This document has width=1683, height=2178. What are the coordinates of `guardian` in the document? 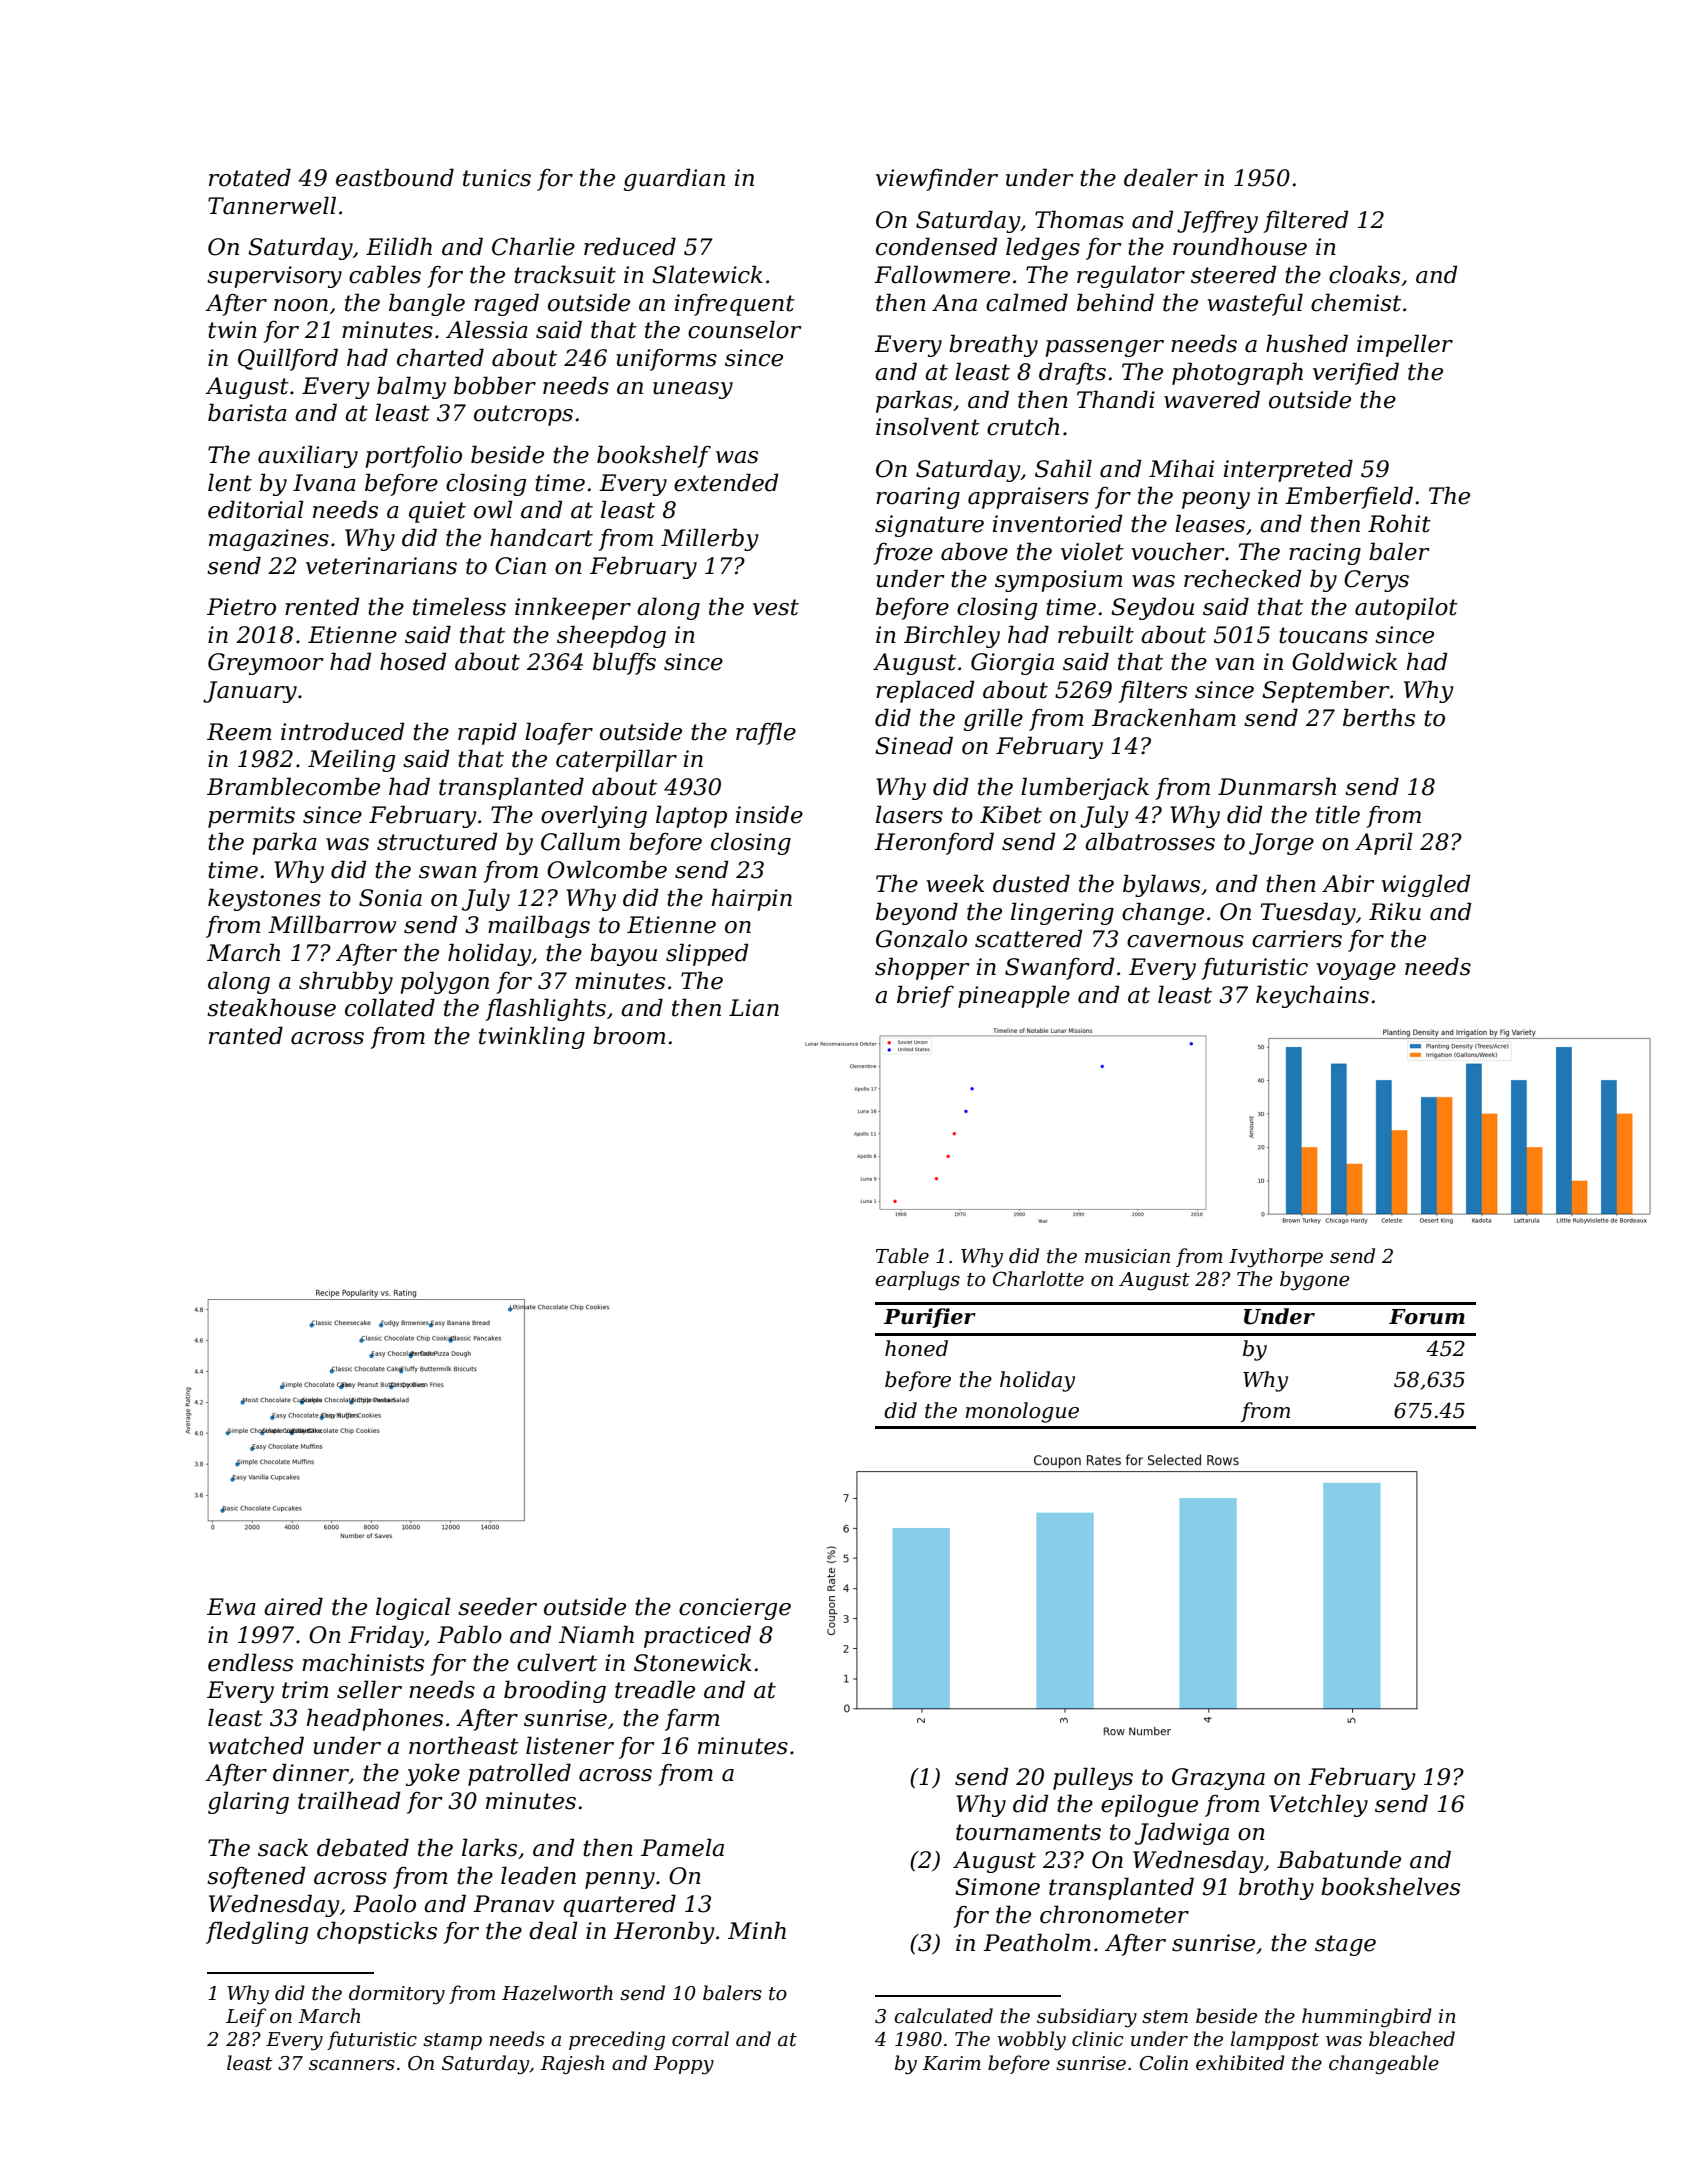 It's located at (674, 179).
